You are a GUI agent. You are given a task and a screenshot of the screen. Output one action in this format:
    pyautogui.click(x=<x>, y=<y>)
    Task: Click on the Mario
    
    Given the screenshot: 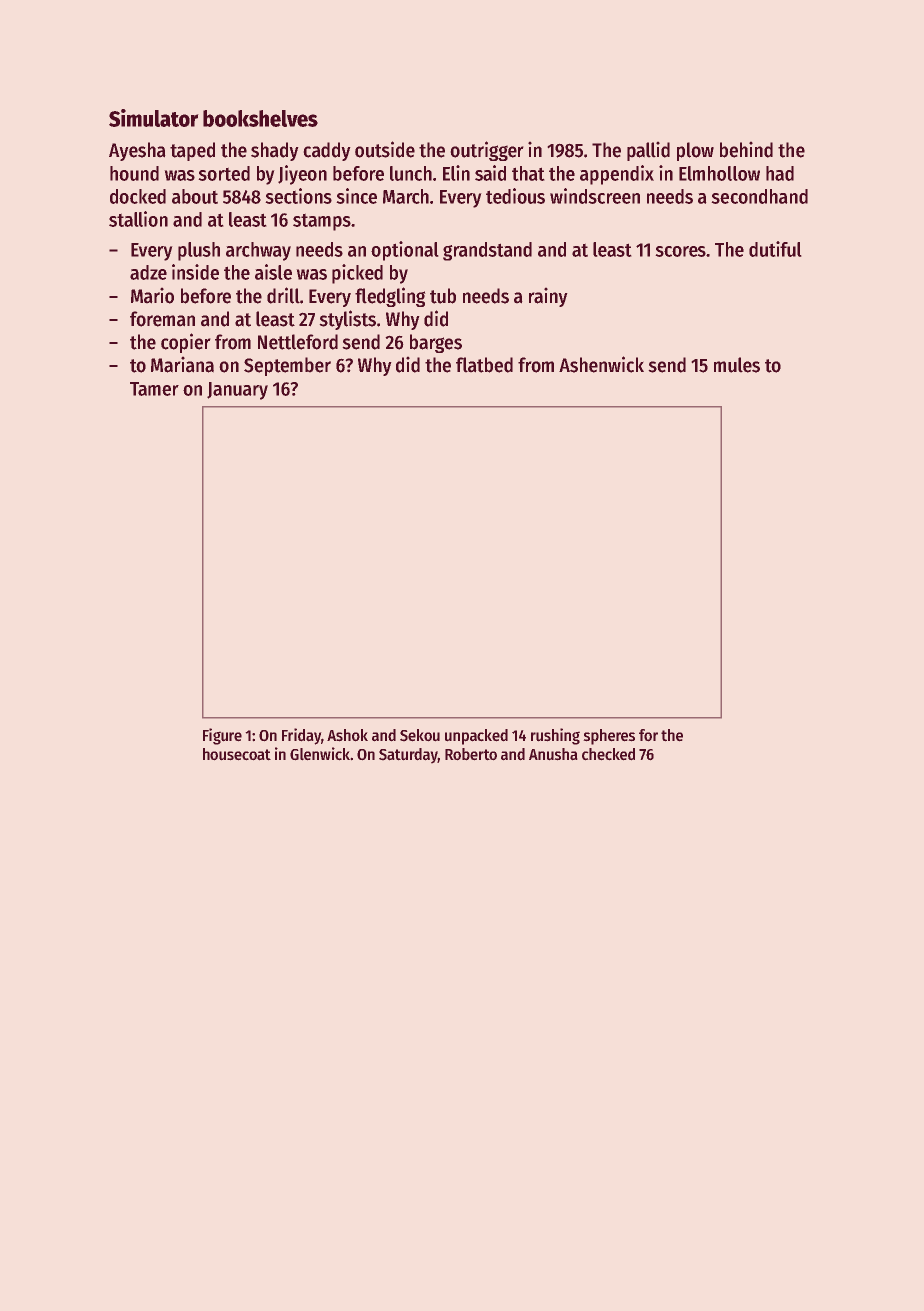 What is the action you would take?
    pyautogui.click(x=152, y=296)
